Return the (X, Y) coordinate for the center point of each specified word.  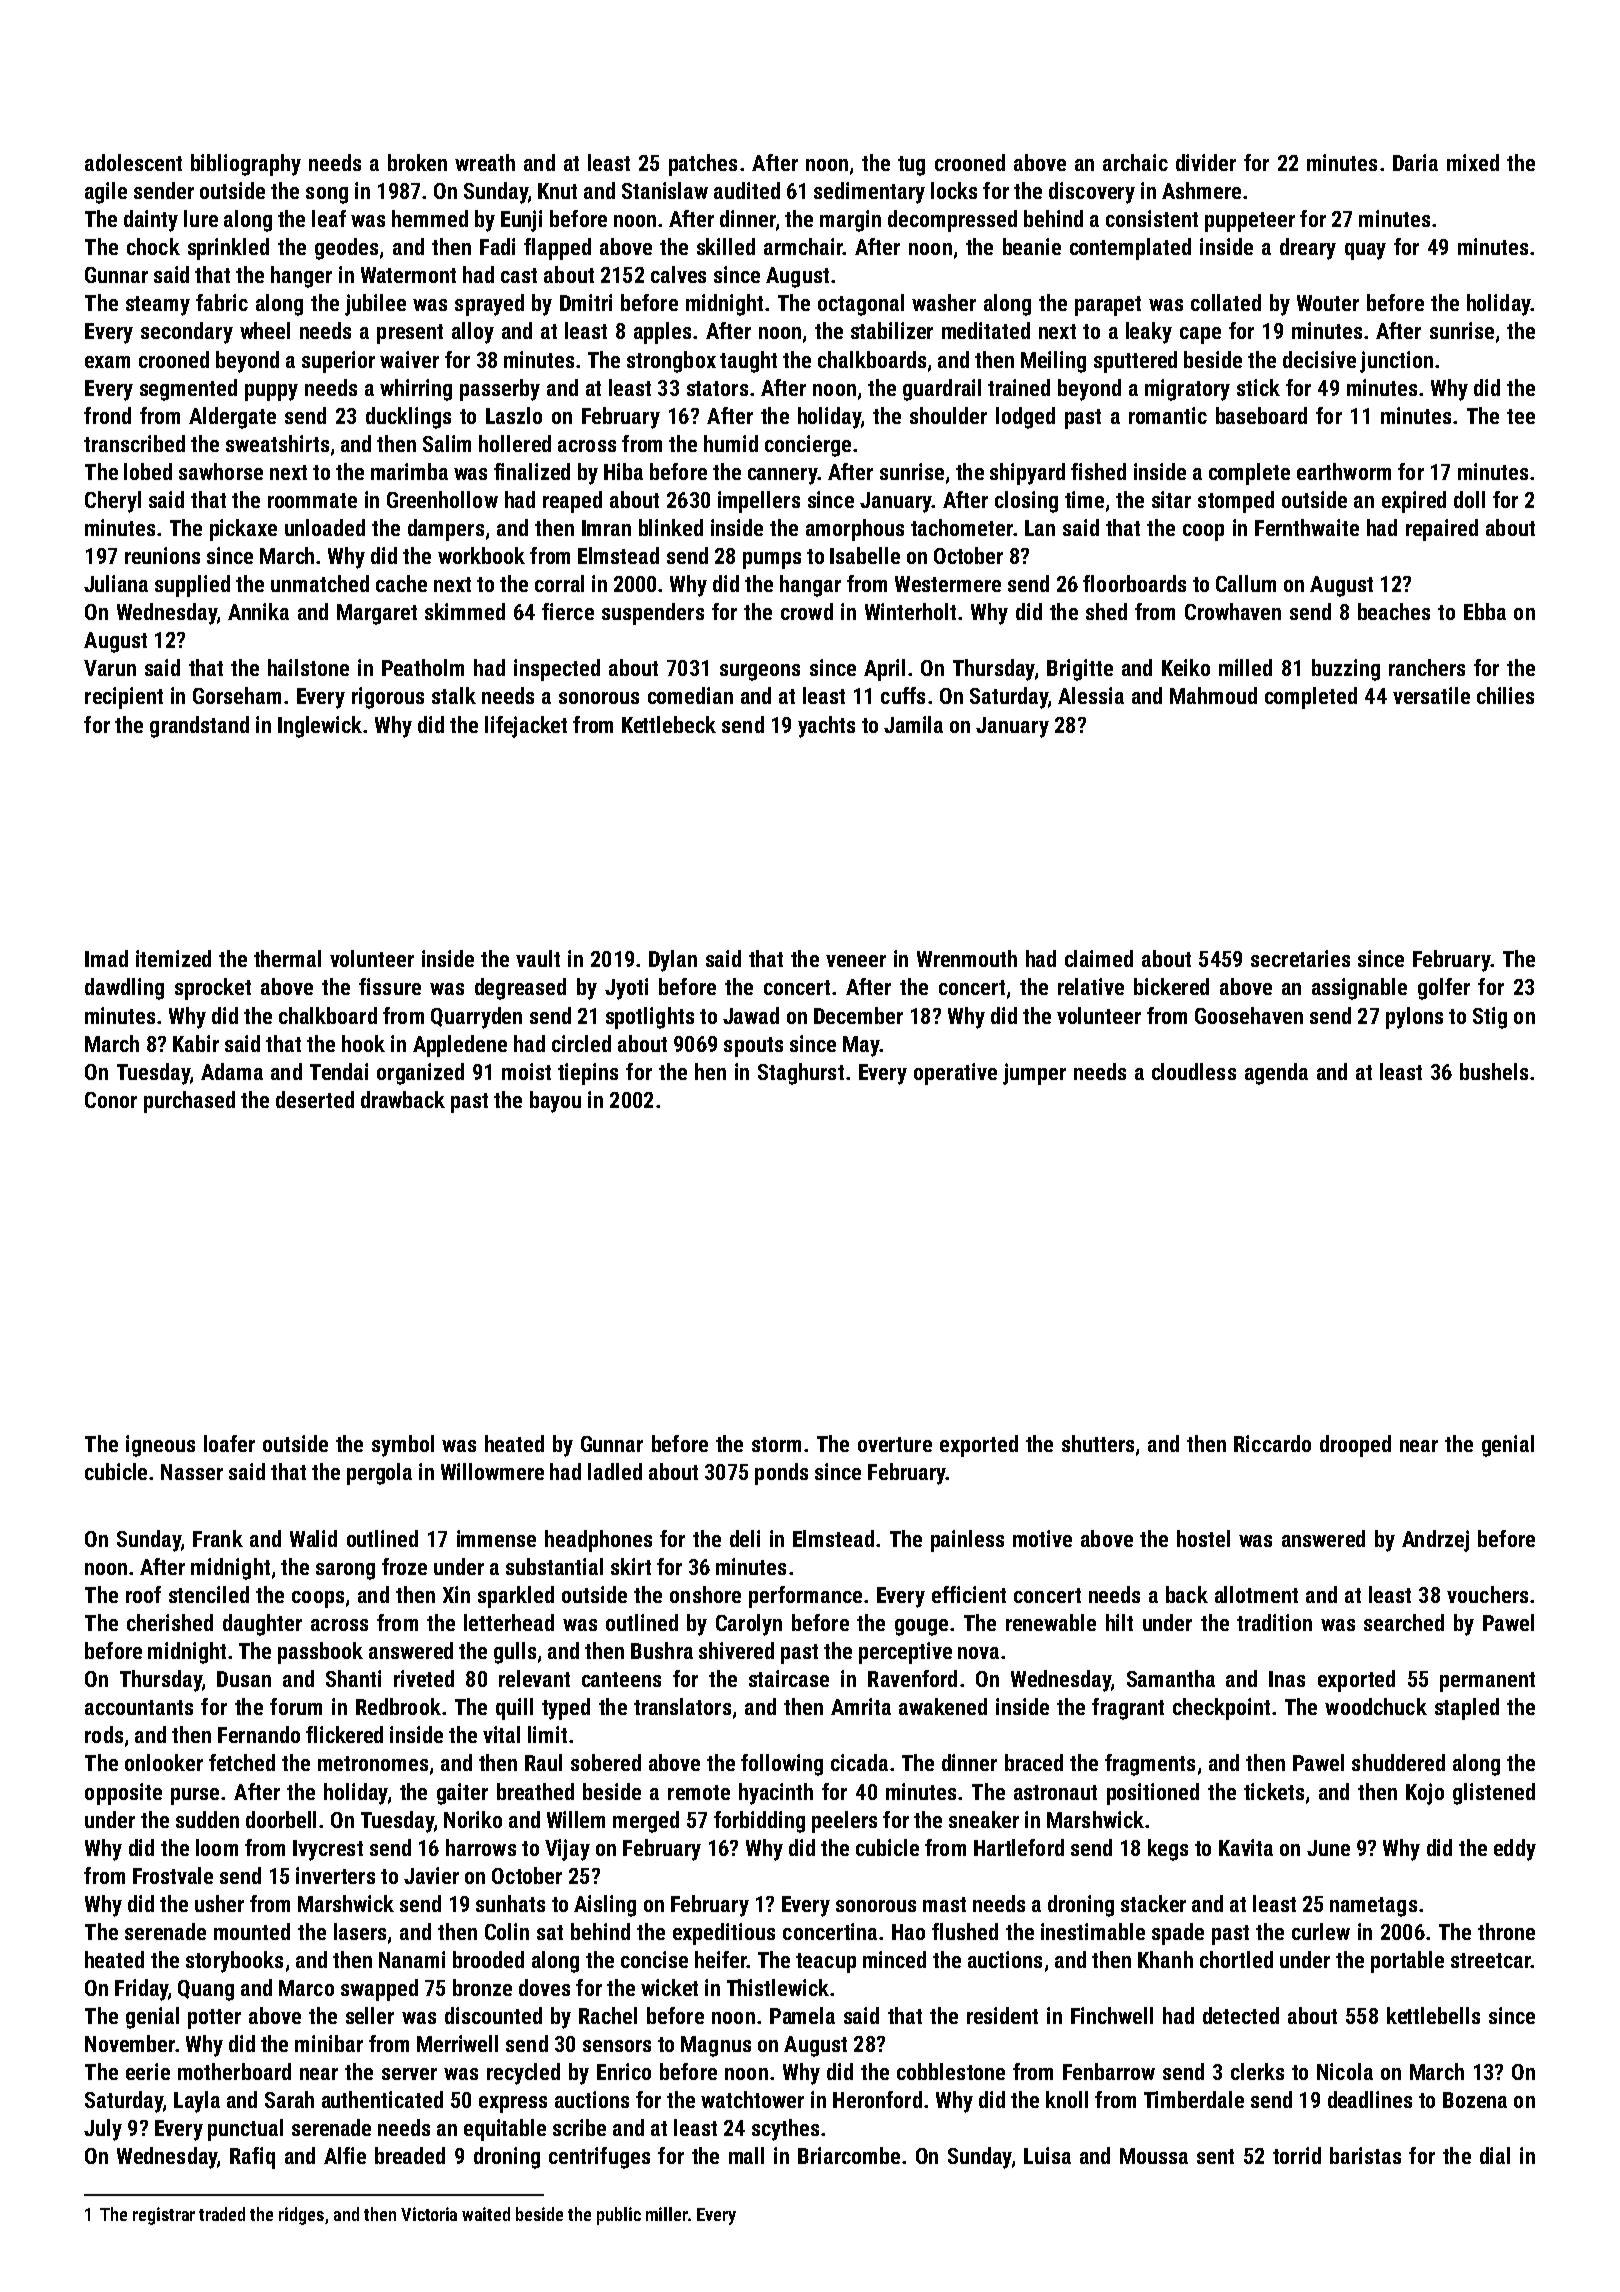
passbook (320, 1653)
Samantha (1171, 1678)
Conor (111, 1100)
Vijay (567, 1850)
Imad (106, 958)
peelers (844, 1822)
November (130, 2043)
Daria (1415, 162)
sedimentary (869, 193)
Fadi (497, 246)
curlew (1321, 1931)
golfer (1444, 989)
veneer (856, 961)
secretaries (1300, 958)
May (861, 1046)
